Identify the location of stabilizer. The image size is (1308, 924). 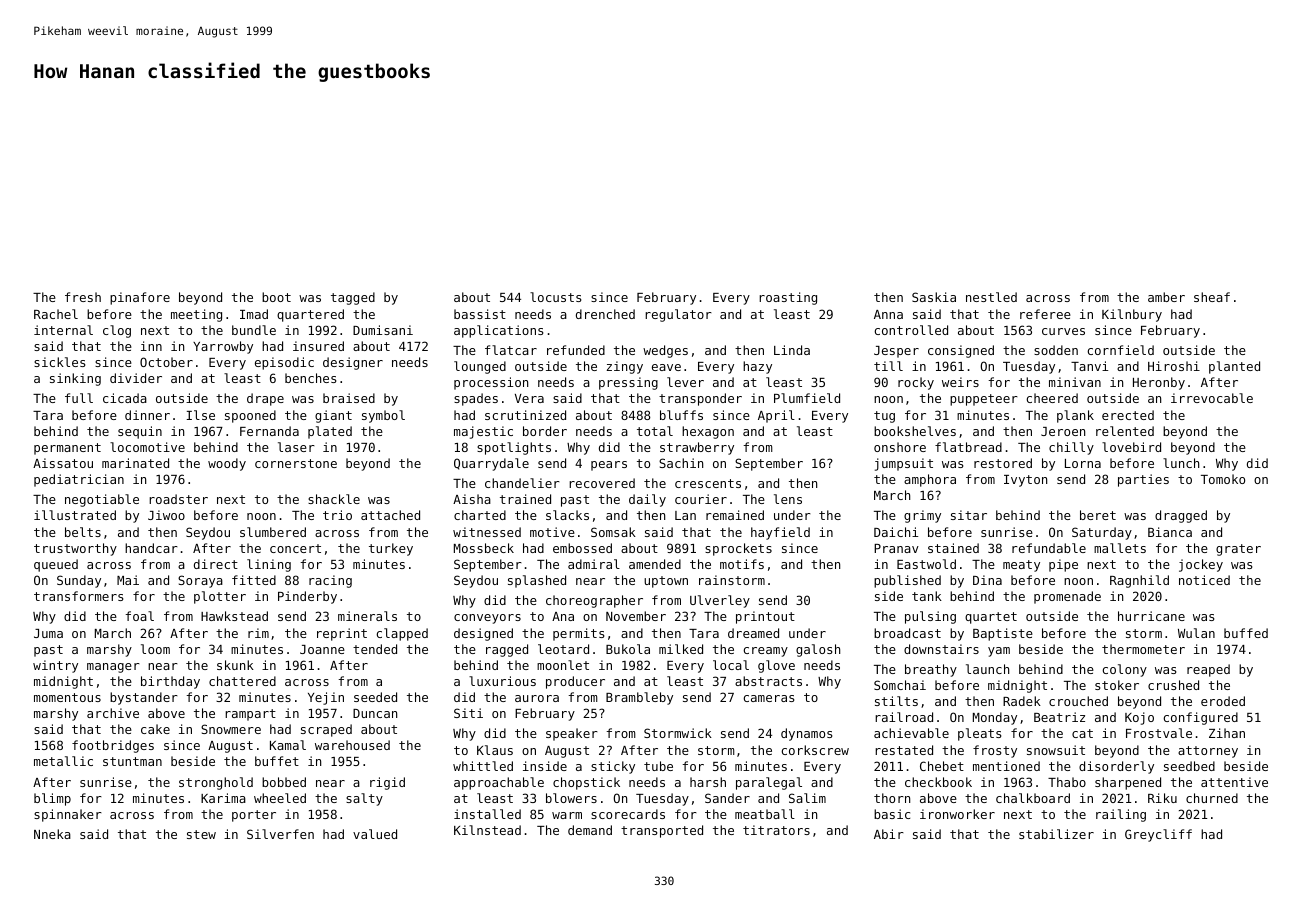
(1056, 834).
